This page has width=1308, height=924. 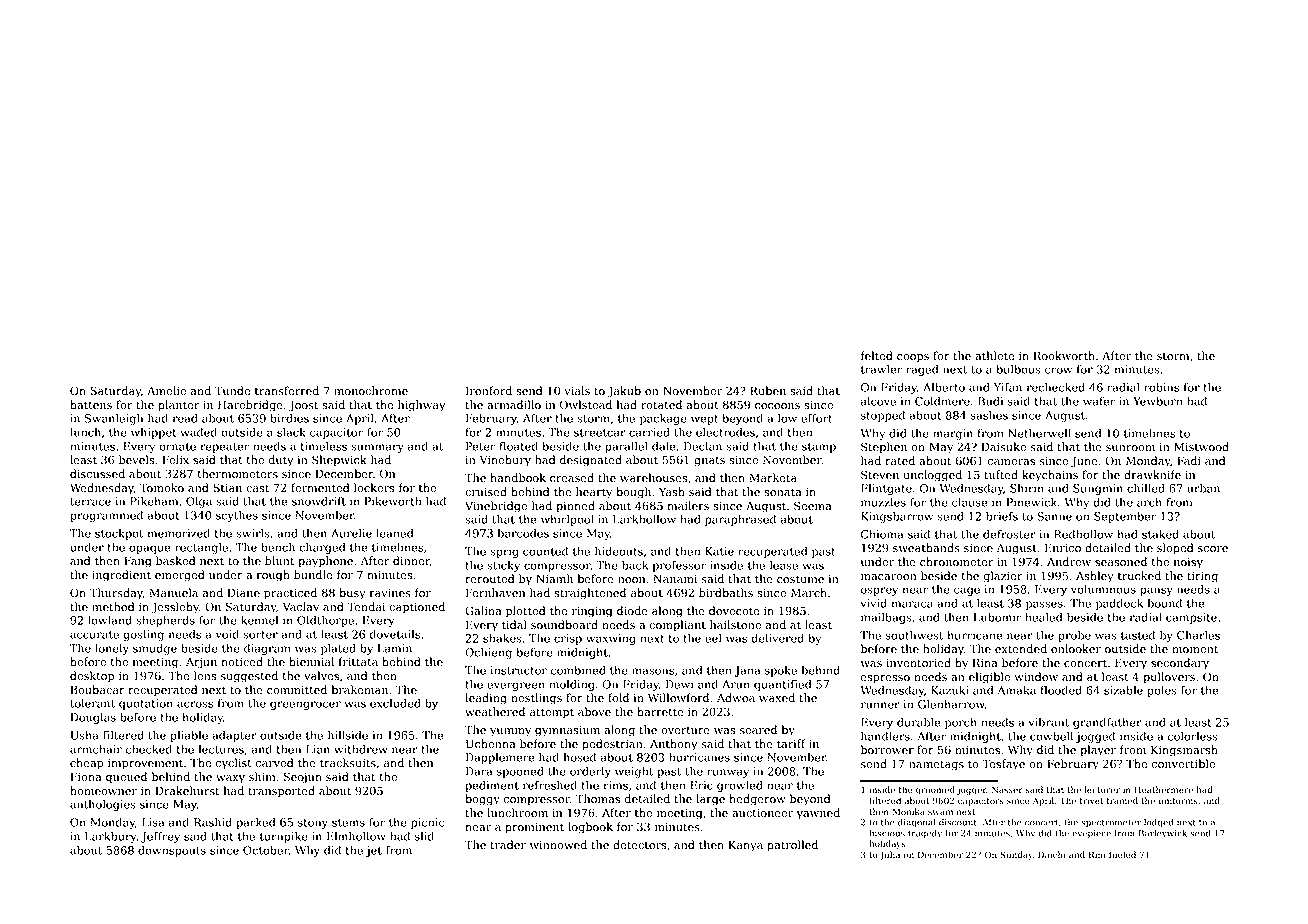 I want to click on swirls, so click(x=252, y=533).
